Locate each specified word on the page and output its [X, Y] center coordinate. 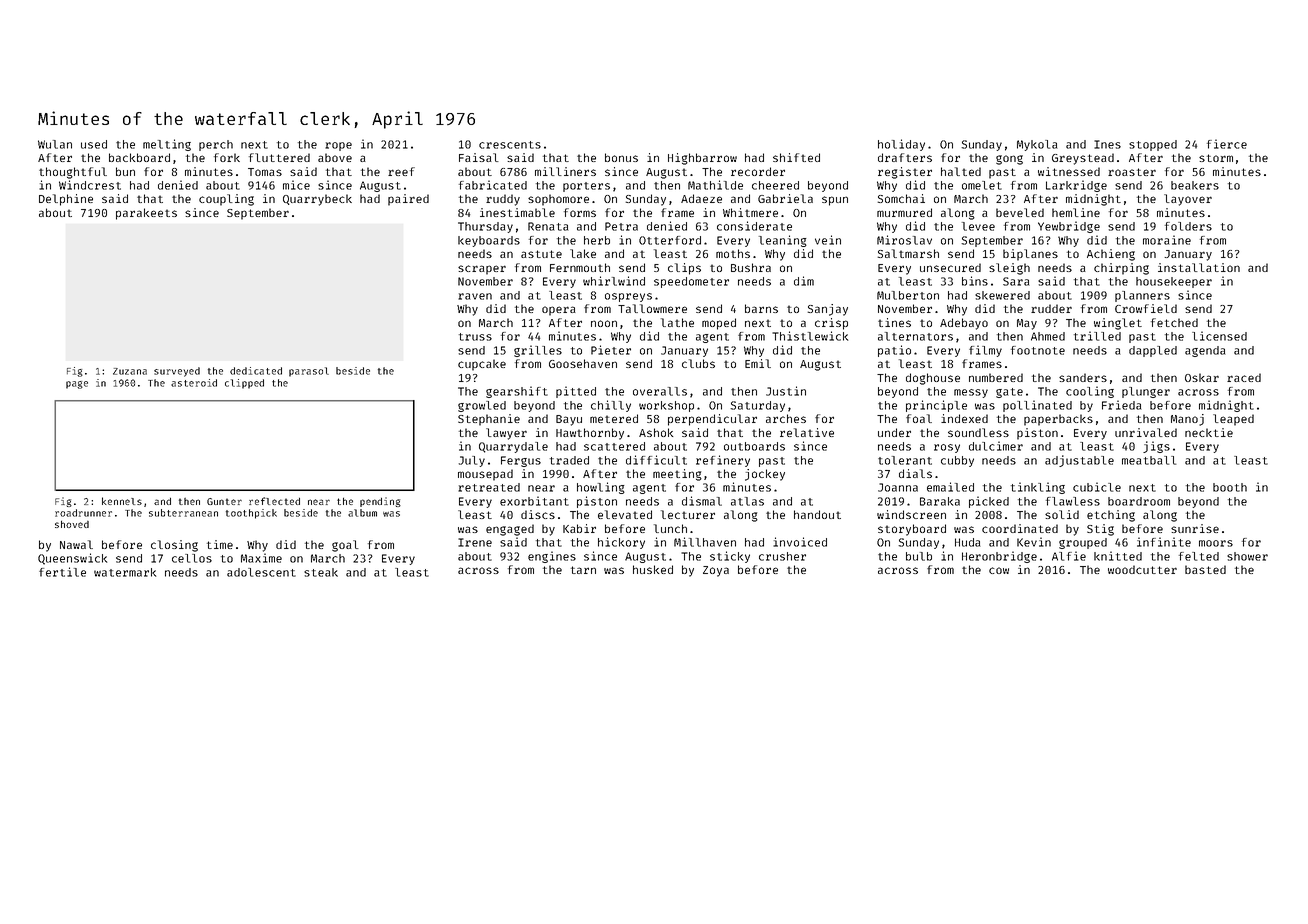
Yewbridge [1069, 227]
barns [761, 308]
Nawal [76, 544]
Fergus [521, 461]
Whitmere [750, 212]
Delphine [66, 200]
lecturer [688, 514]
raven [475, 296]
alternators [915, 336]
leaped [1233, 420]
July [472, 461]
